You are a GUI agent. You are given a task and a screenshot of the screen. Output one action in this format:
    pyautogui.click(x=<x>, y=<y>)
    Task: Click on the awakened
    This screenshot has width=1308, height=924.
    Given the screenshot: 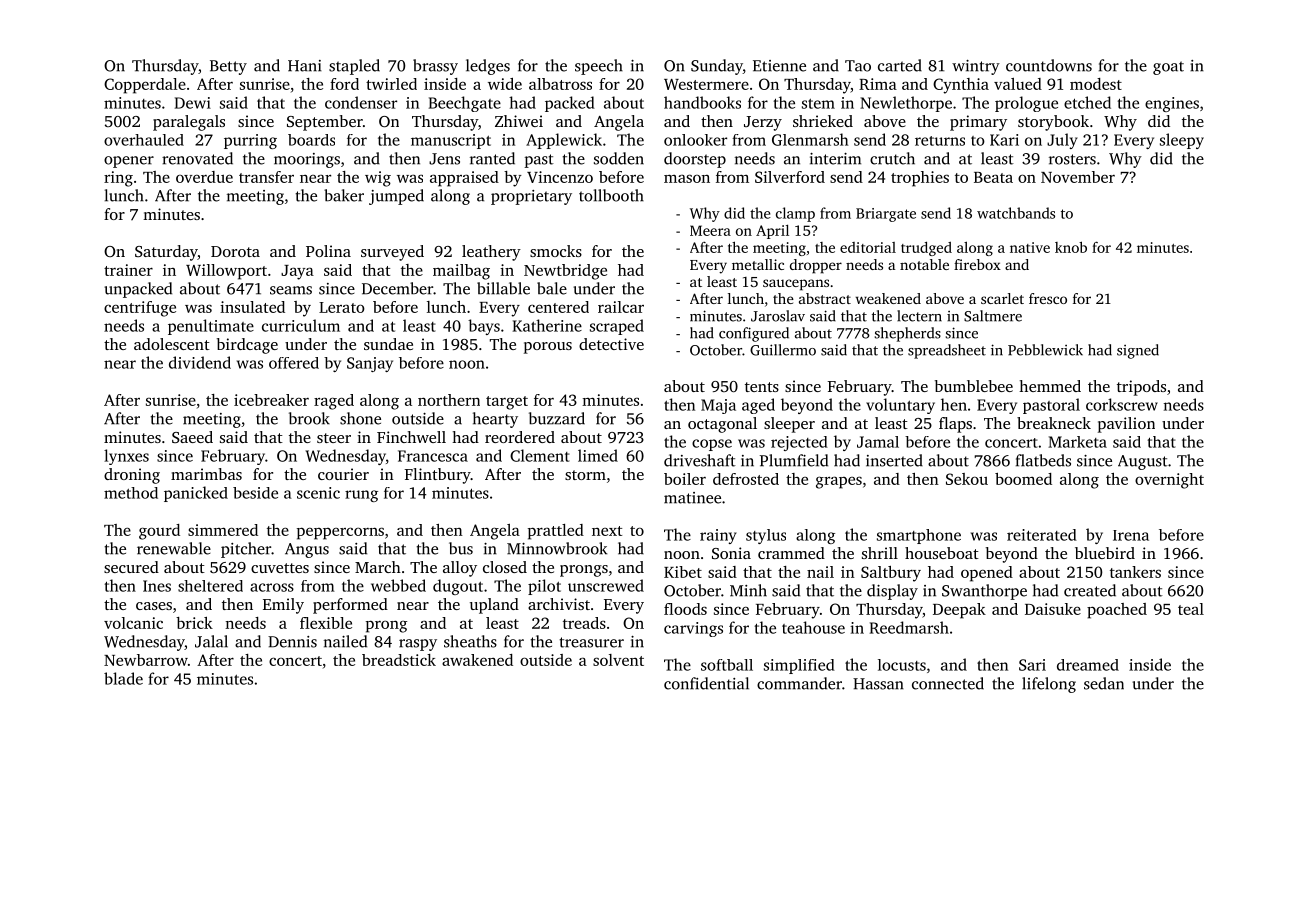 What is the action you would take?
    pyautogui.click(x=477, y=660)
